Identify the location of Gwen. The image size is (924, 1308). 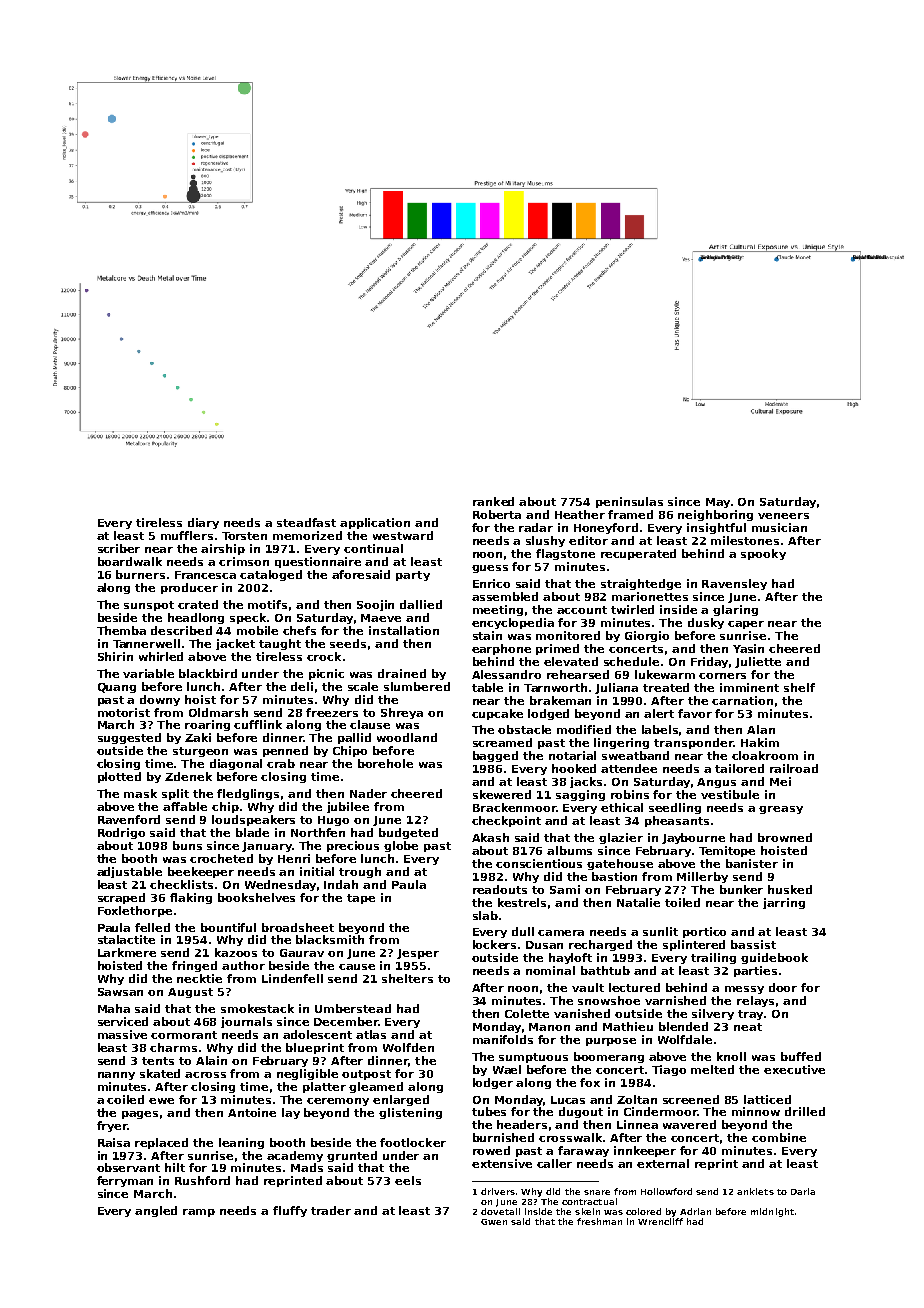
(494, 1222).
